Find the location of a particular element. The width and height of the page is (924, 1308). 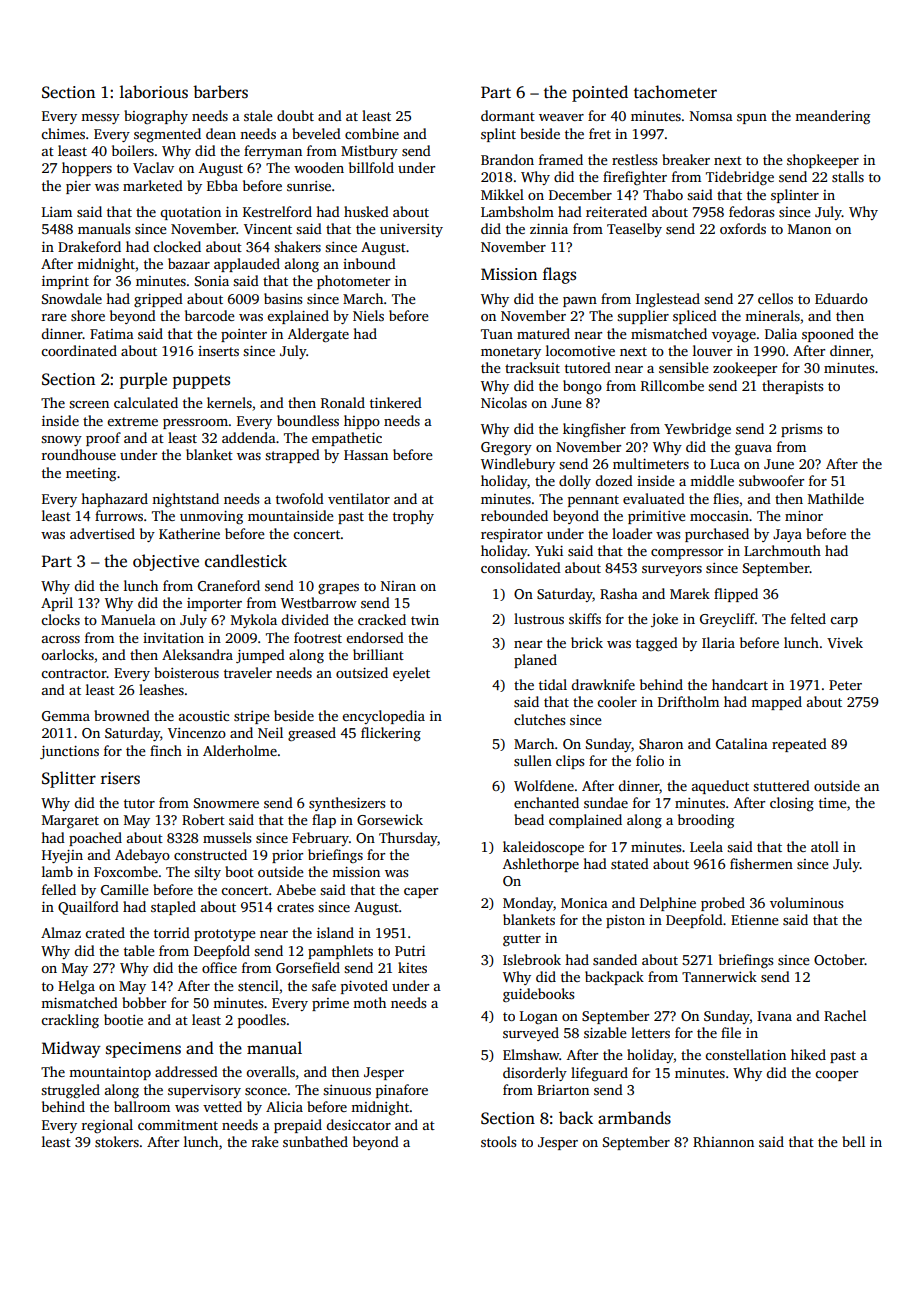

sunbathed is located at coordinates (315, 1141).
